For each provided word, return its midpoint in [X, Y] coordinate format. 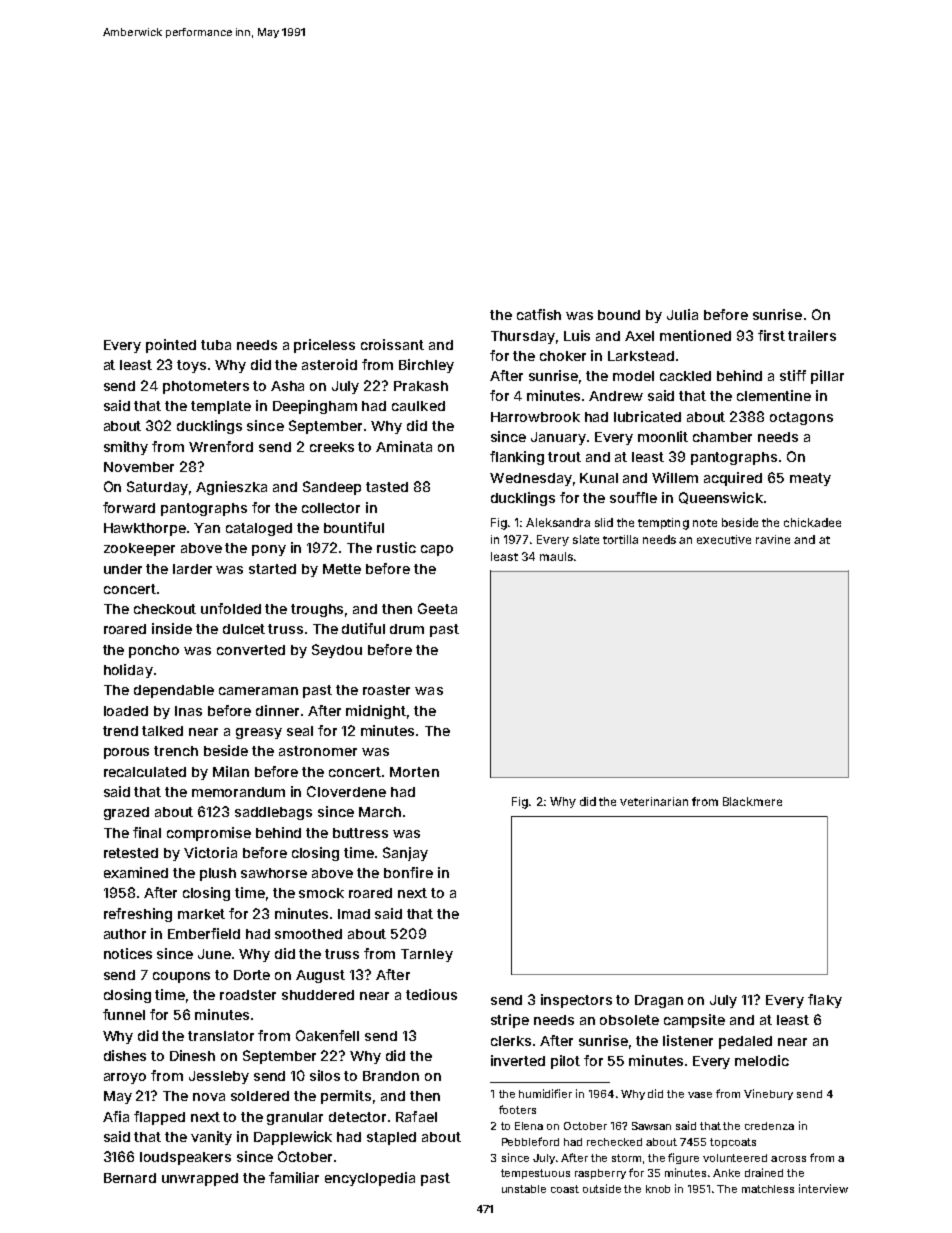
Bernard [130, 1178]
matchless [768, 1189]
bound [619, 315]
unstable [524, 1189]
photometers [206, 387]
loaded [126, 711]
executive [724, 539]
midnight [376, 712]
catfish [539, 314]
